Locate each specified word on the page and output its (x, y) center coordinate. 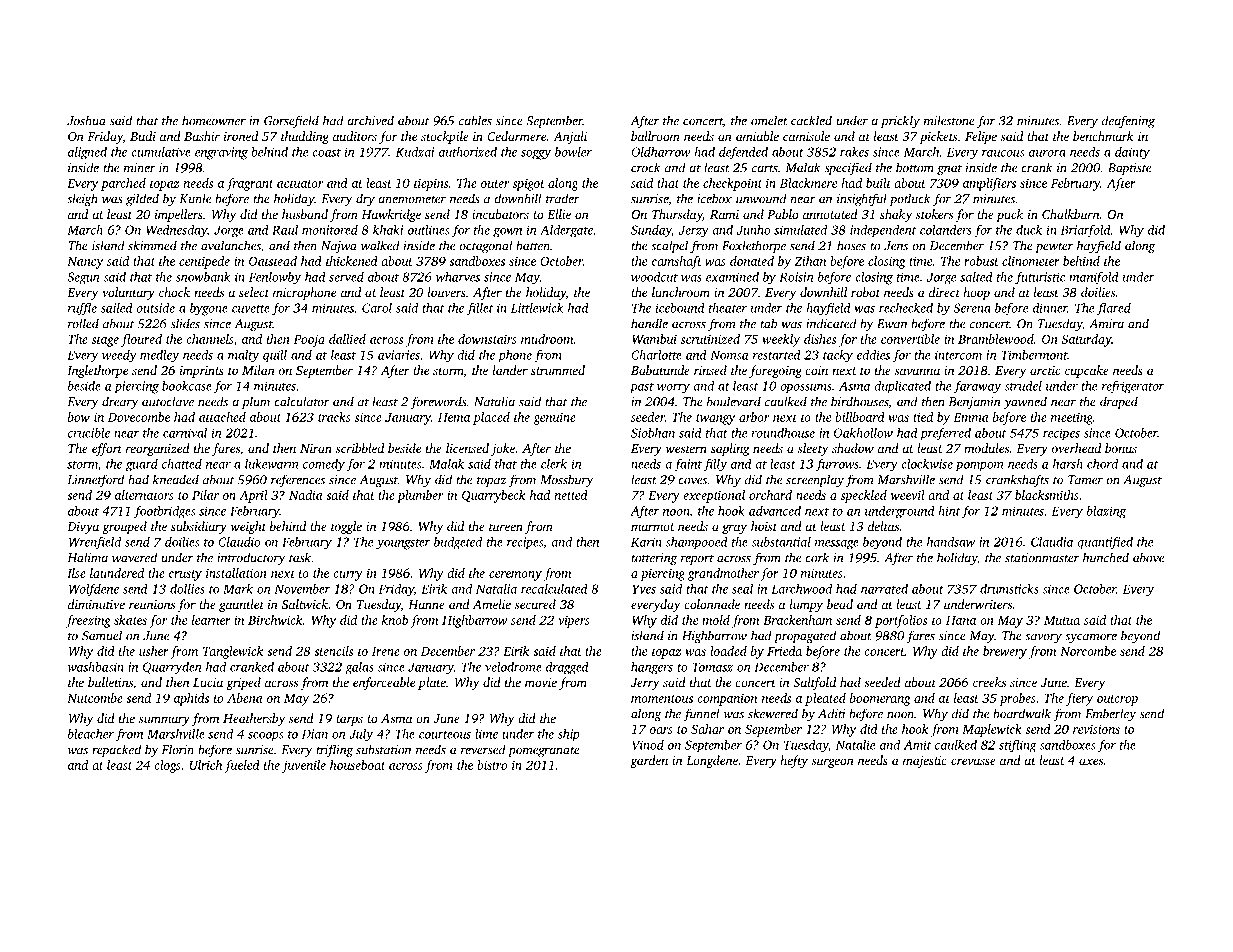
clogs (167, 766)
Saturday (1086, 340)
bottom (915, 167)
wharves (458, 277)
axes (1091, 761)
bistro (492, 765)
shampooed (696, 543)
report (697, 560)
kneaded (176, 479)
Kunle (195, 198)
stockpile (445, 137)
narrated (884, 589)
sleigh (82, 199)
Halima (88, 557)
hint (949, 511)
